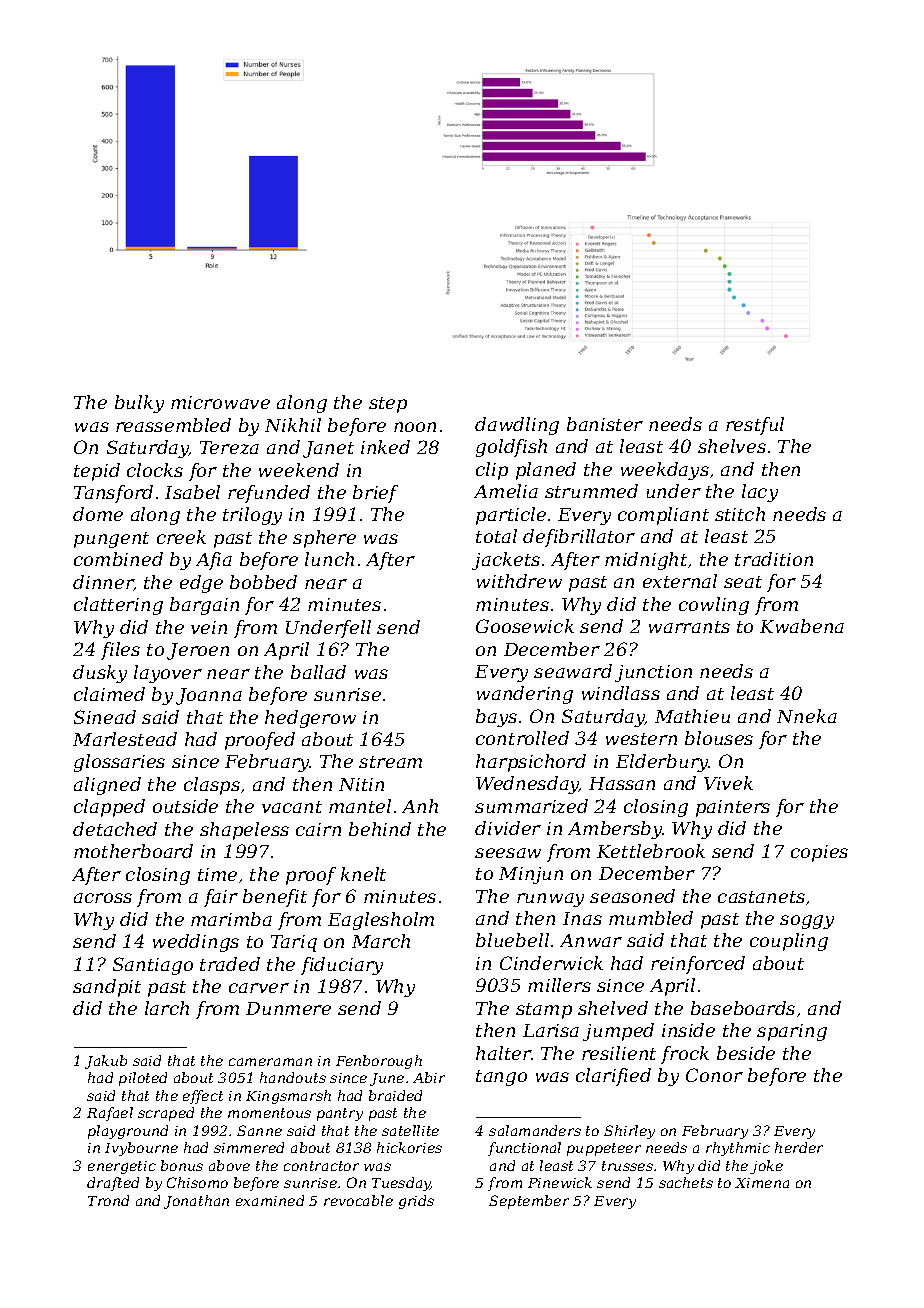 Image resolution: width=924 pixels, height=1308 pixels. I want to click on pungent, so click(111, 540).
